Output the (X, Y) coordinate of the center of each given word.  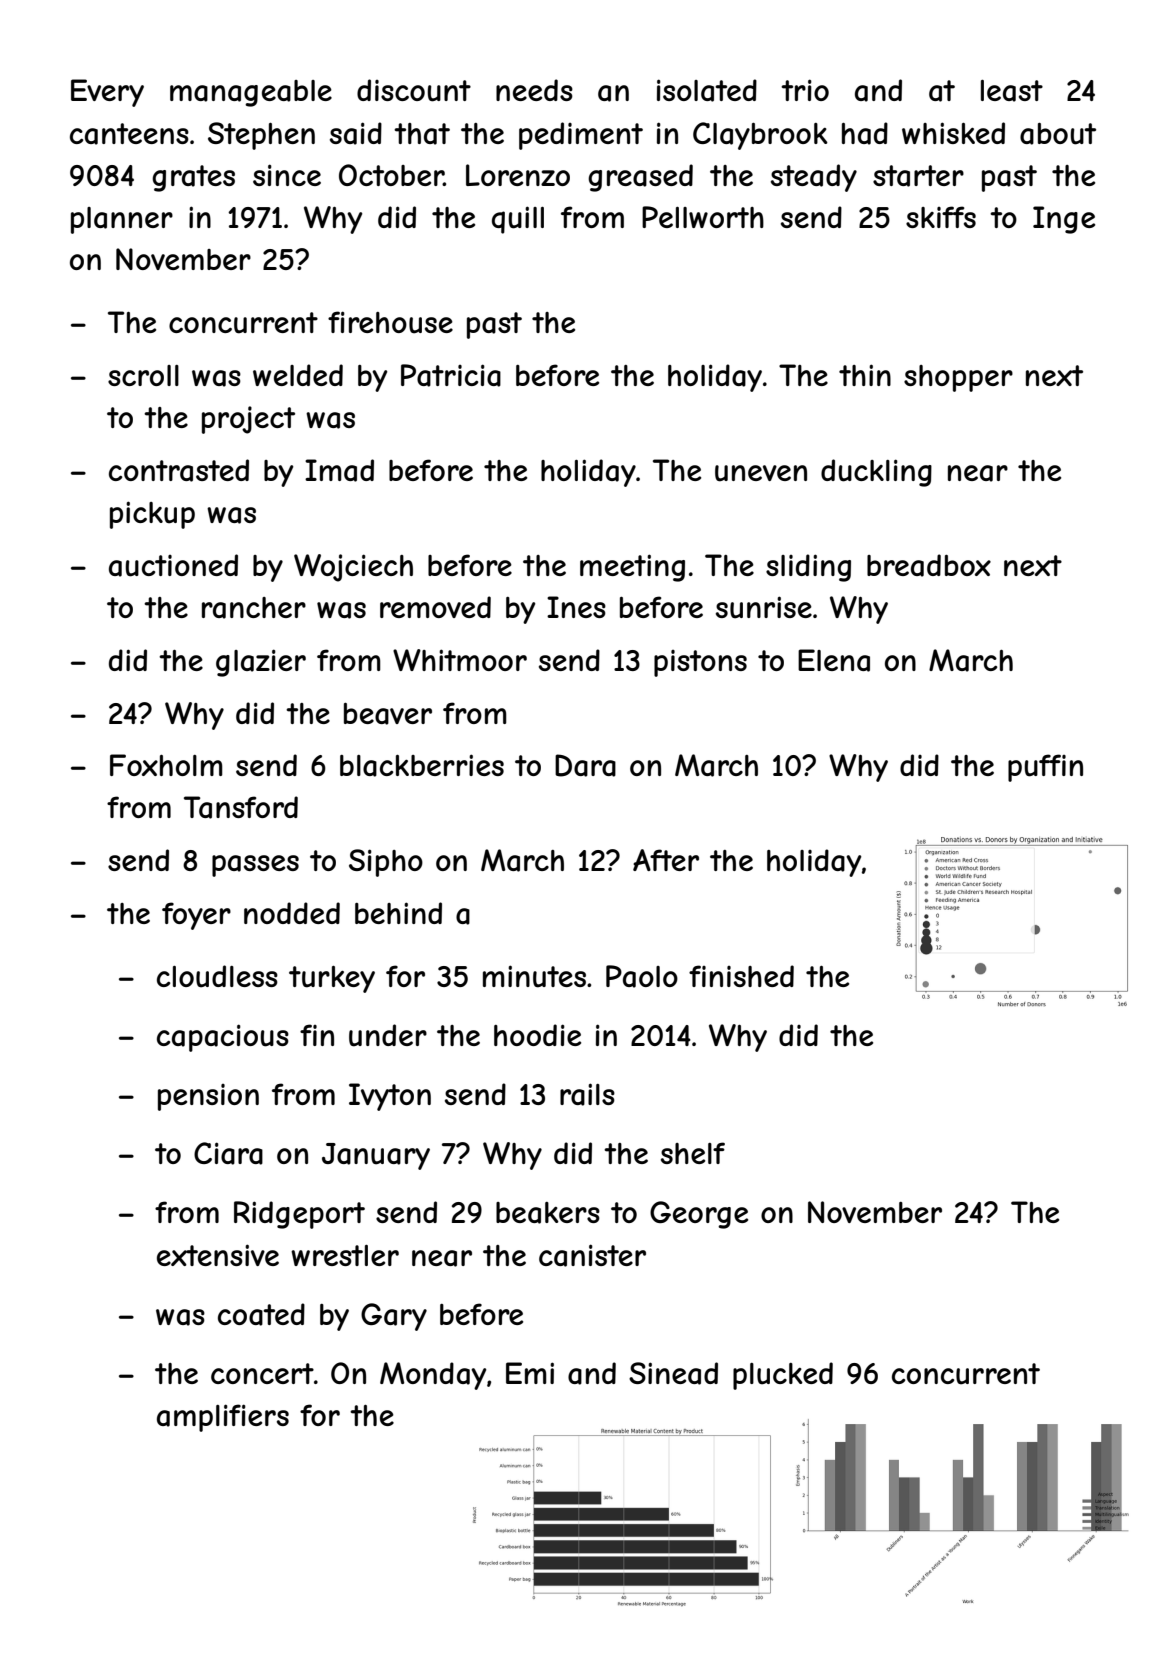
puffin (1045, 768)
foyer (196, 916)
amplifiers (223, 1418)
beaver (388, 714)
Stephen (261, 136)
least (1012, 91)
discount (414, 90)
